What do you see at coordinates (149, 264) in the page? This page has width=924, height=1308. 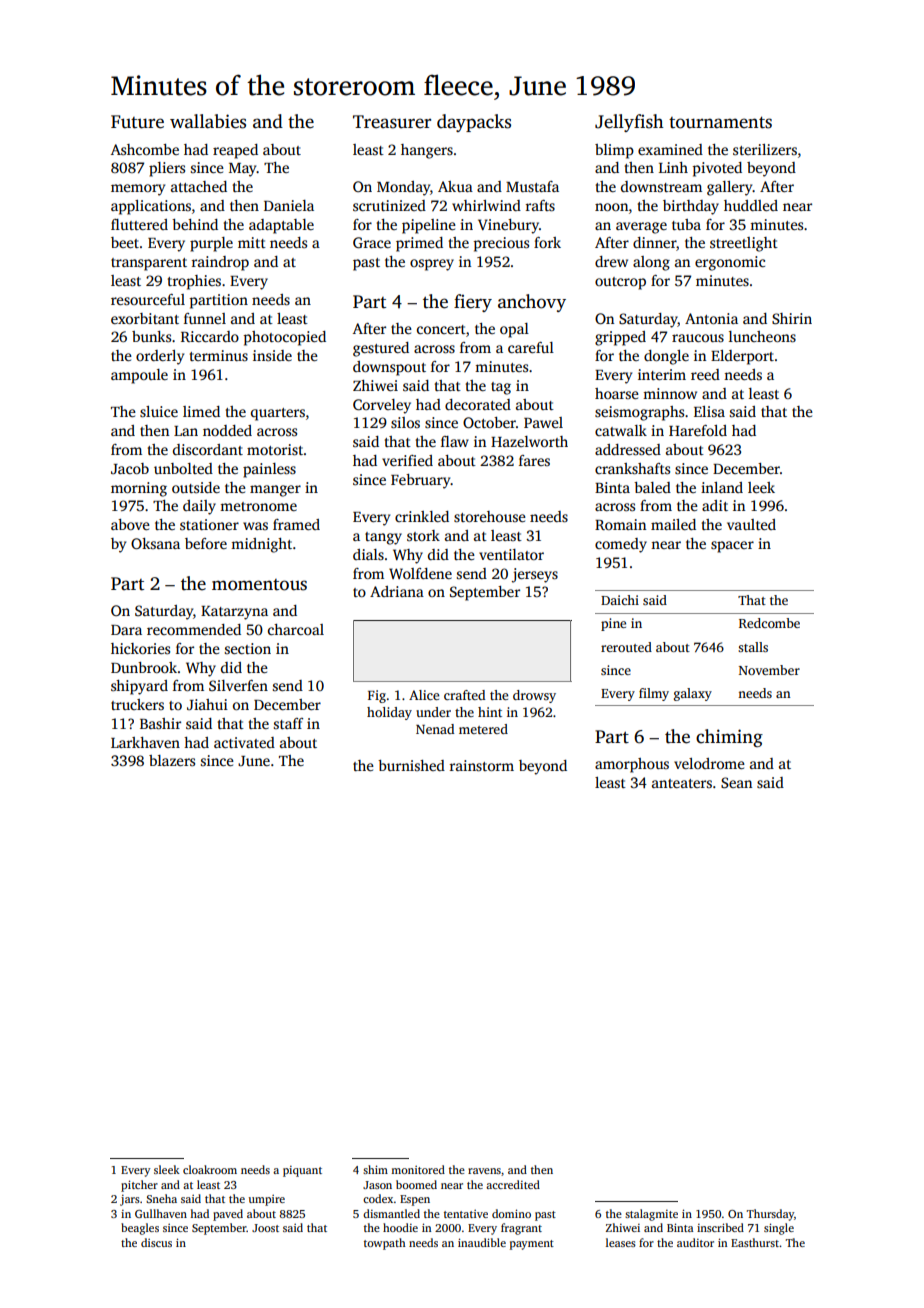 I see `transparent` at bounding box center [149, 264].
